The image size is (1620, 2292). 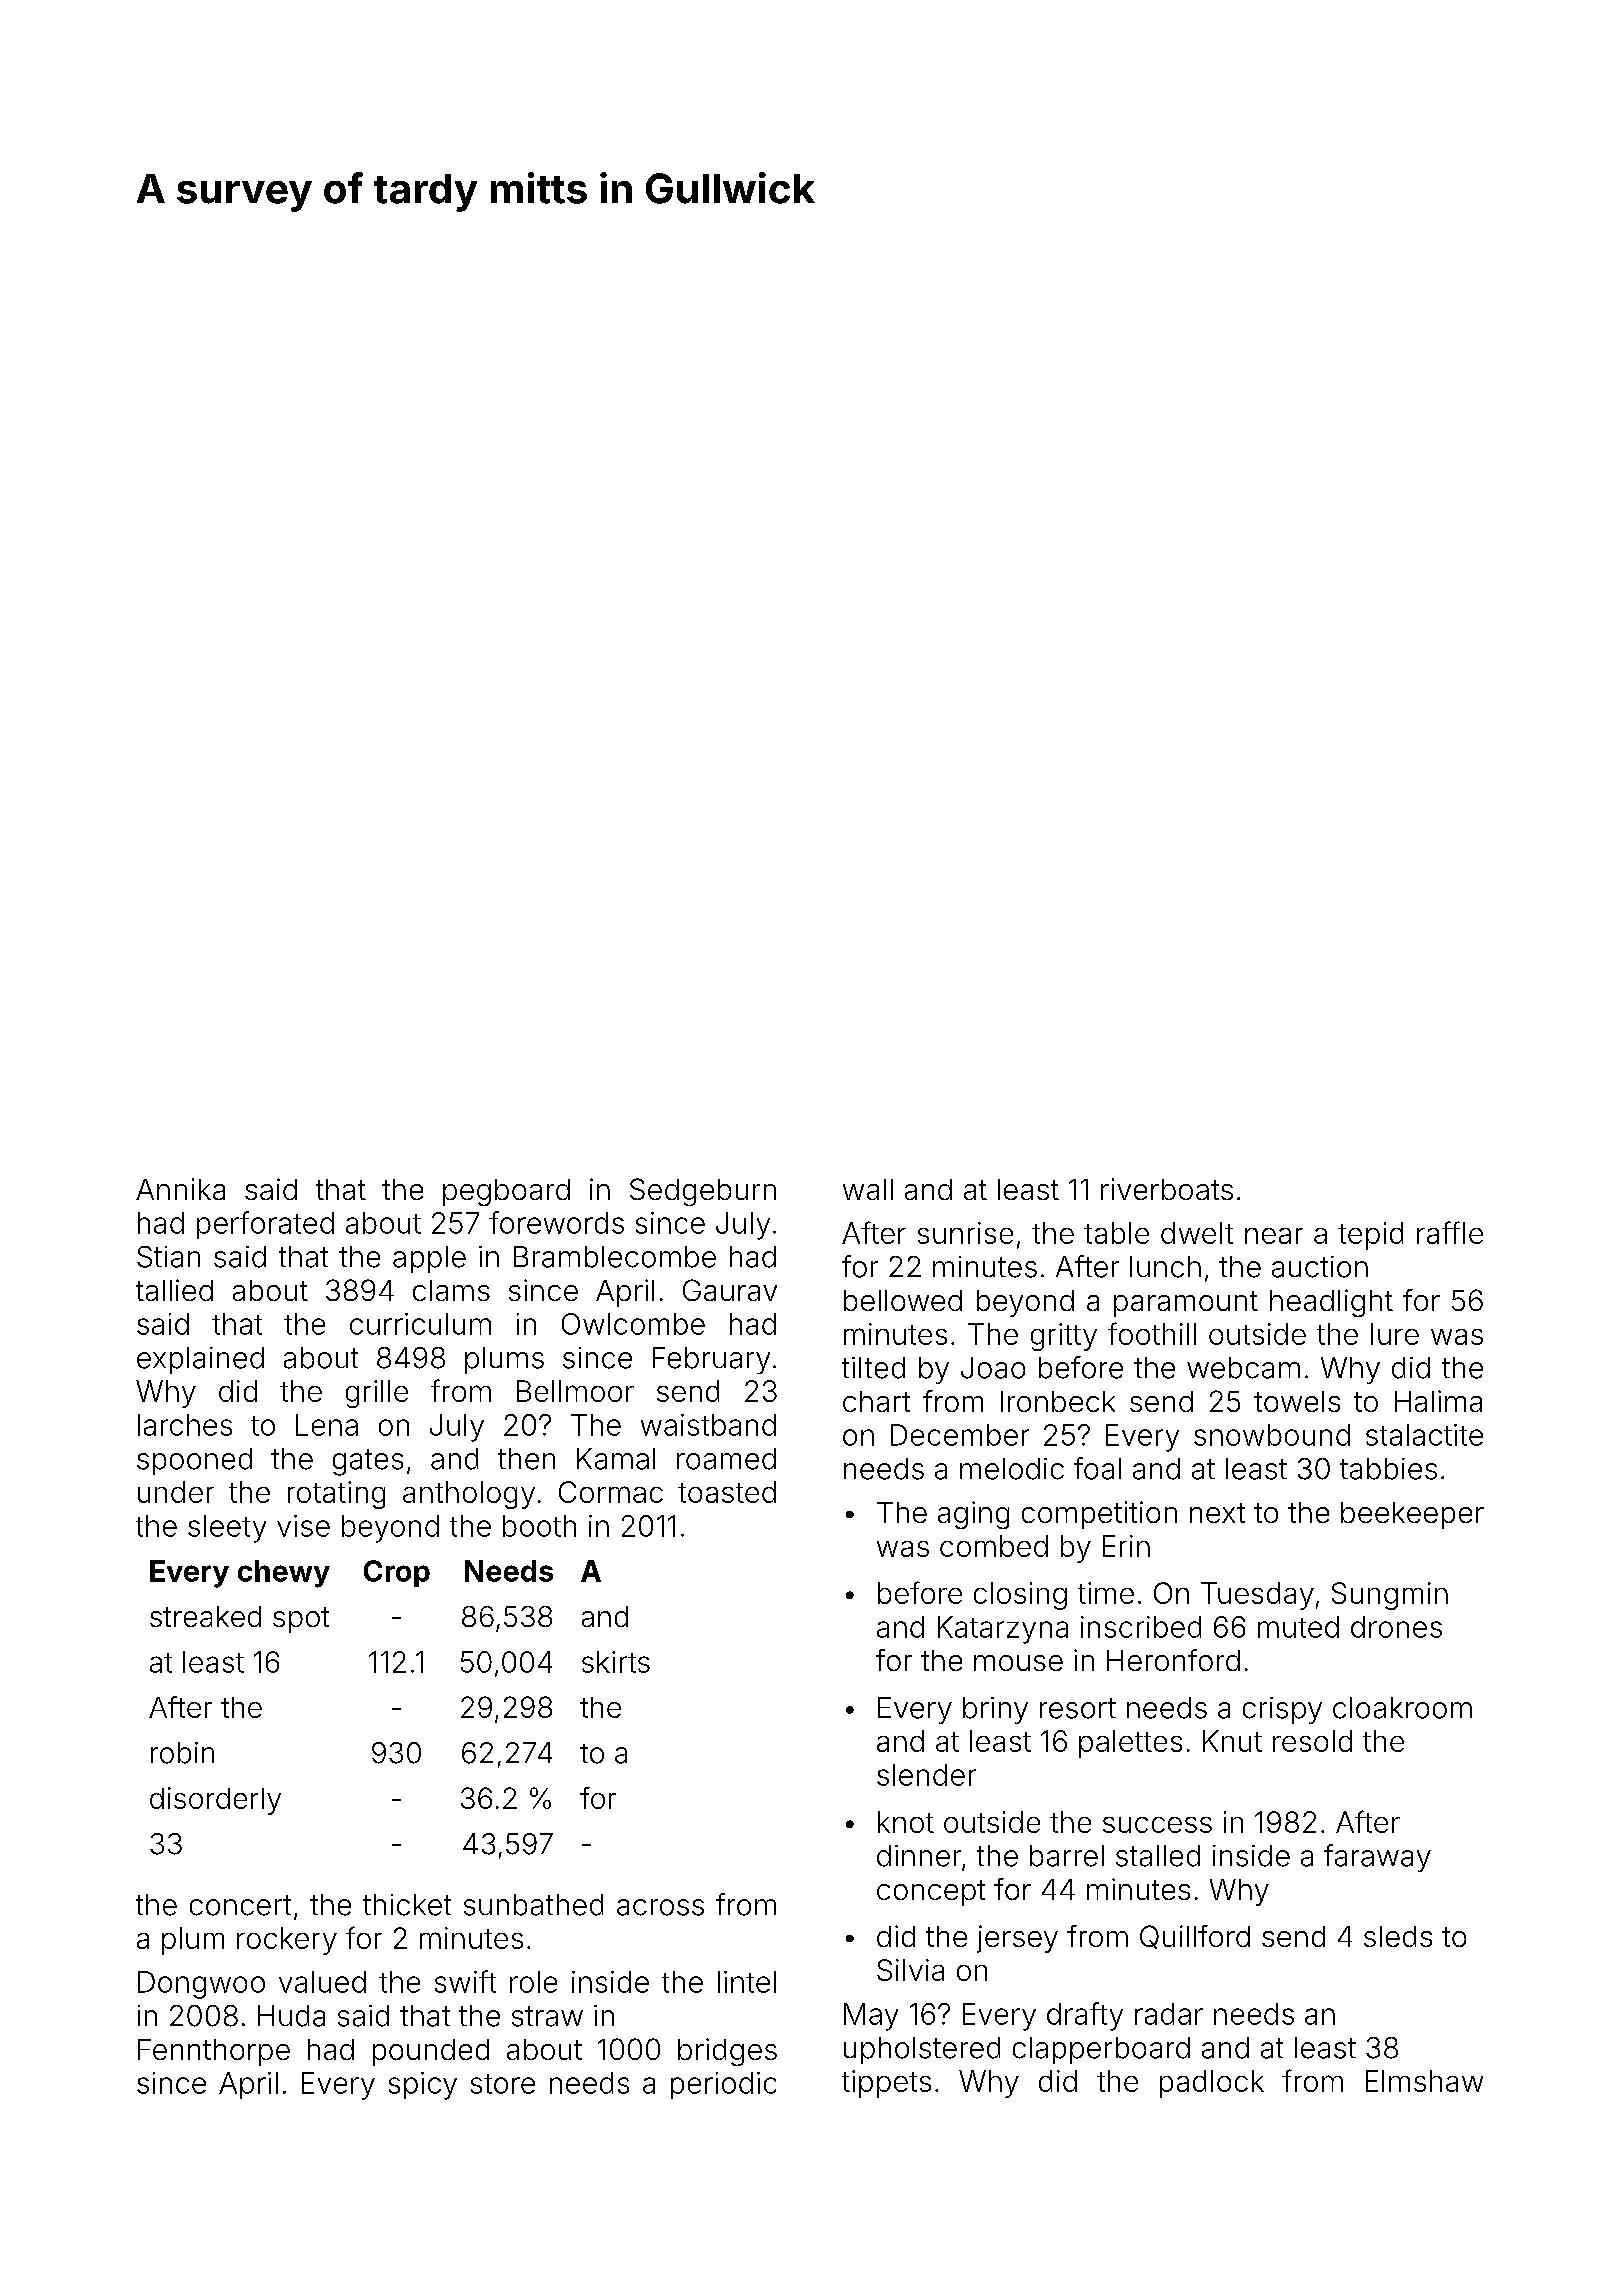 What do you see at coordinates (240, 1905) in the document?
I see `concert` at bounding box center [240, 1905].
